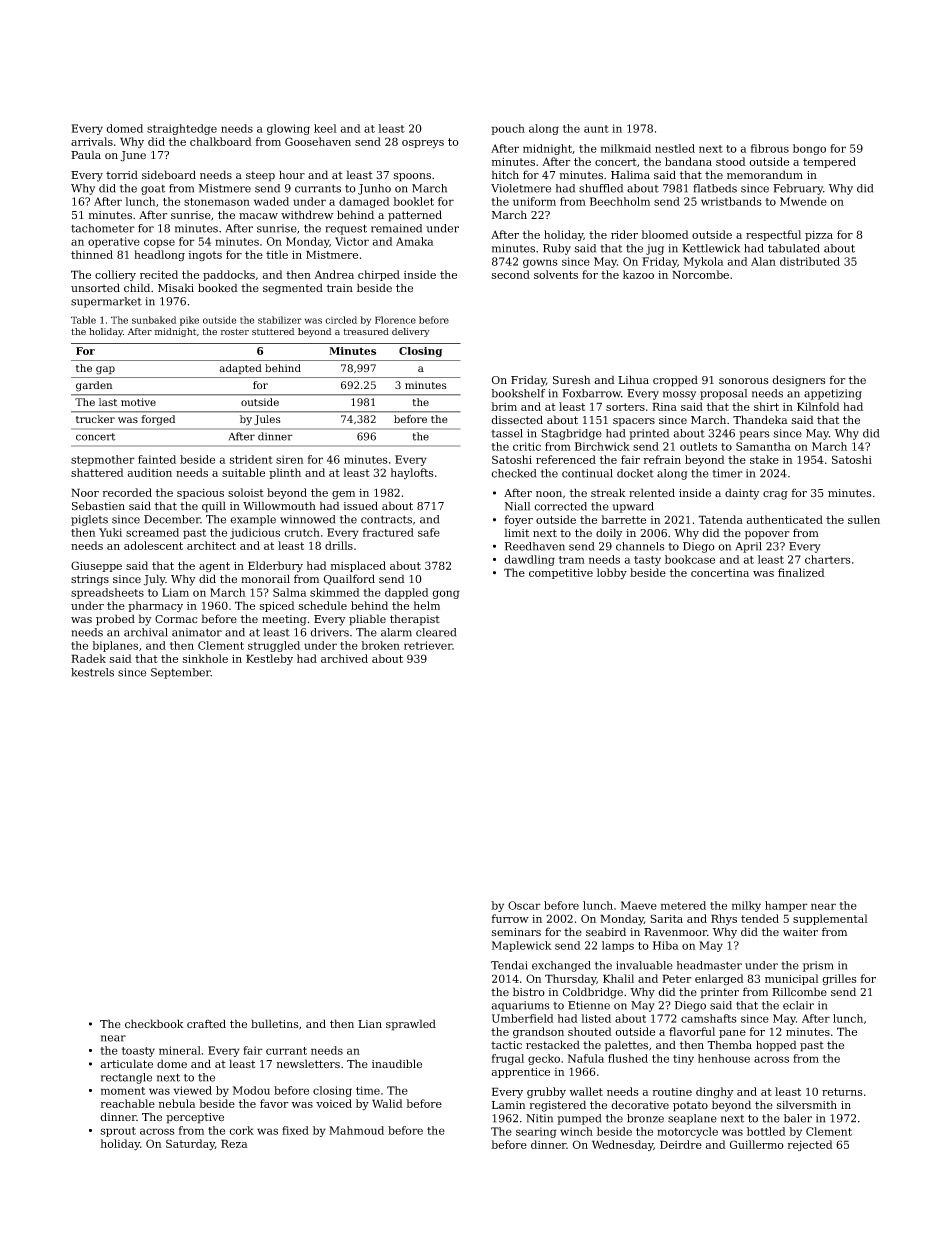  I want to click on Reedhaven, so click(535, 546).
